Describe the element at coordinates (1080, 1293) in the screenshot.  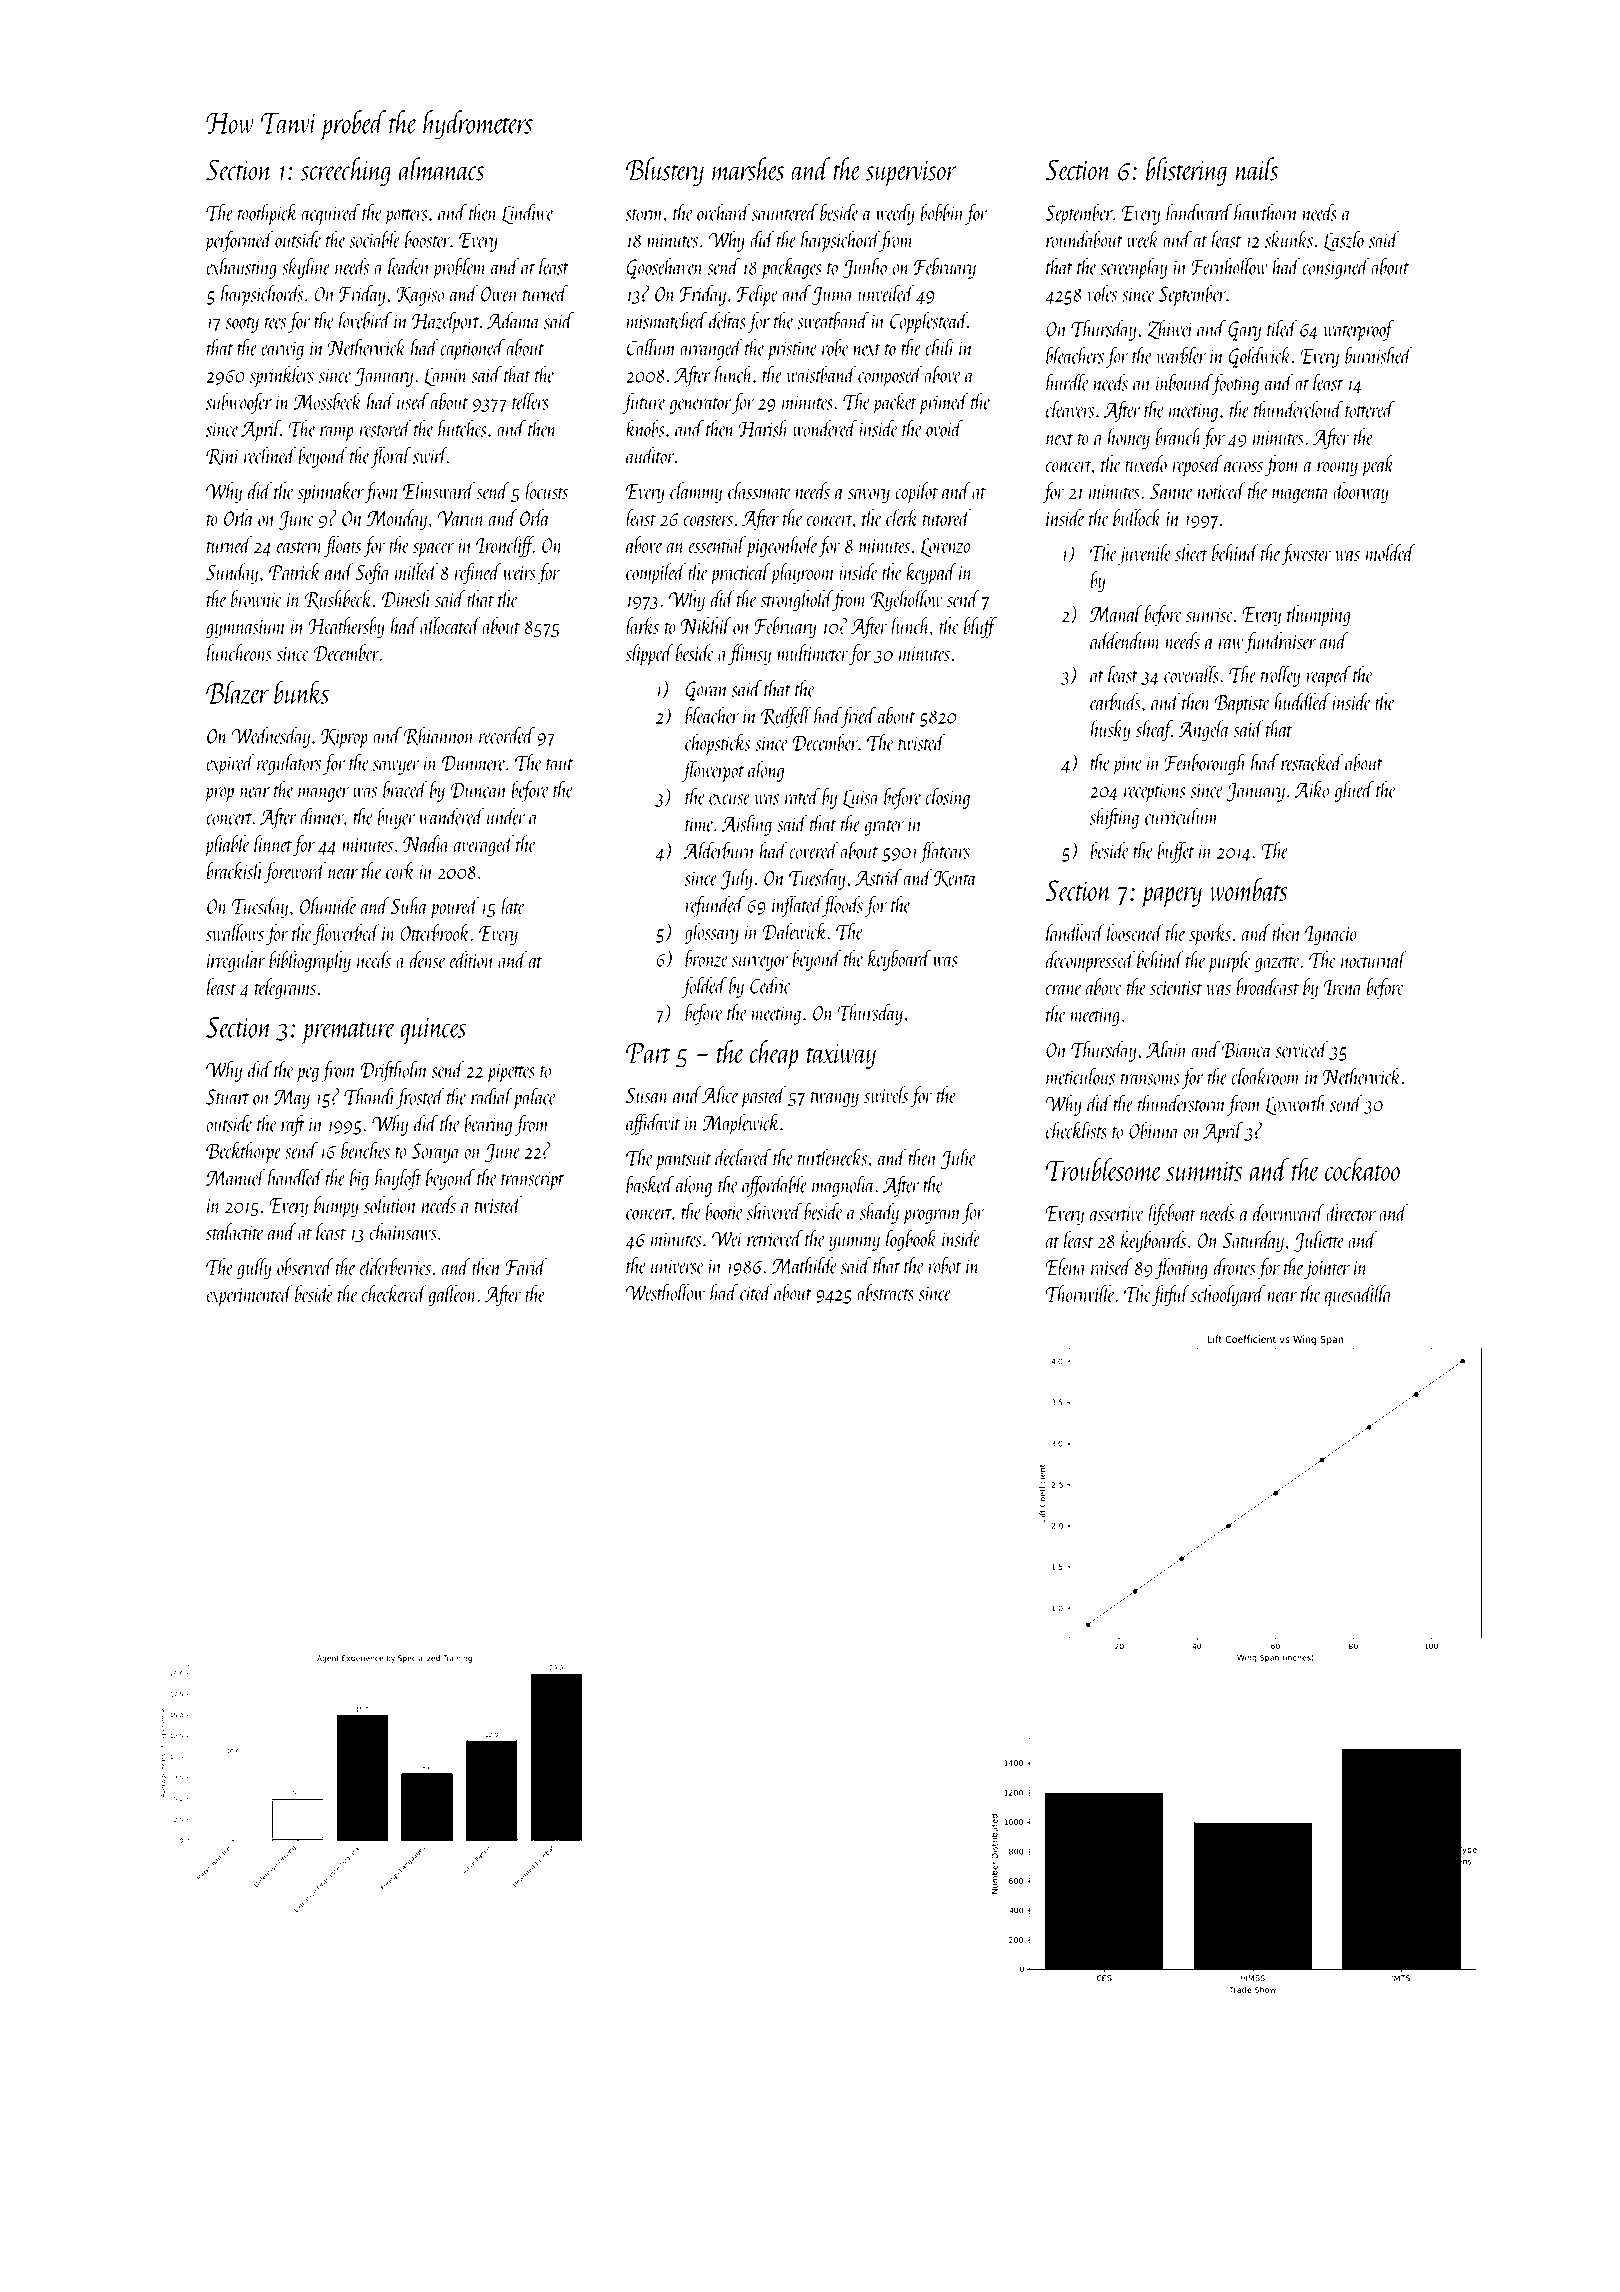
I see `Thornville` at that location.
